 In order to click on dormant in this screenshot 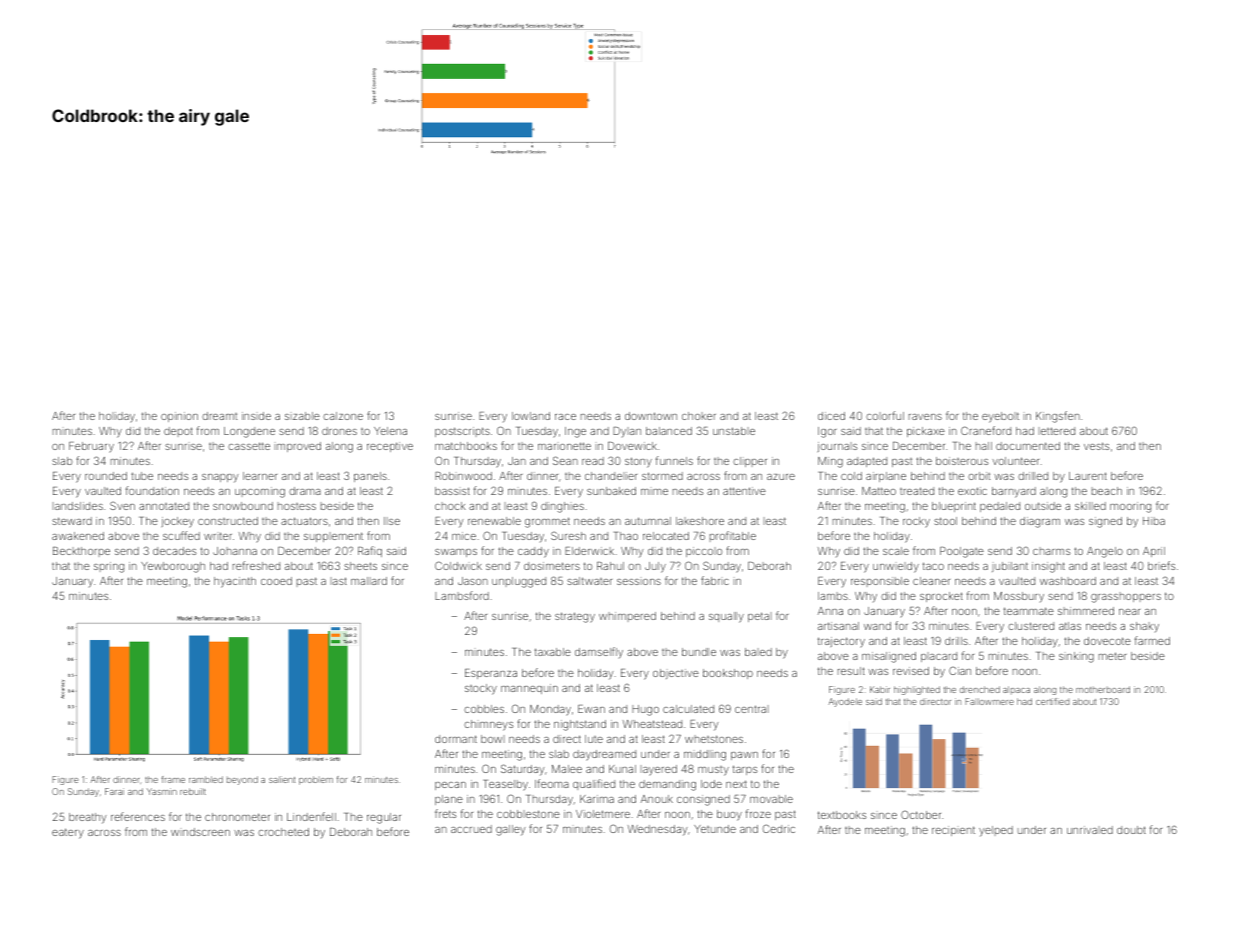, I will do `click(456, 739)`.
